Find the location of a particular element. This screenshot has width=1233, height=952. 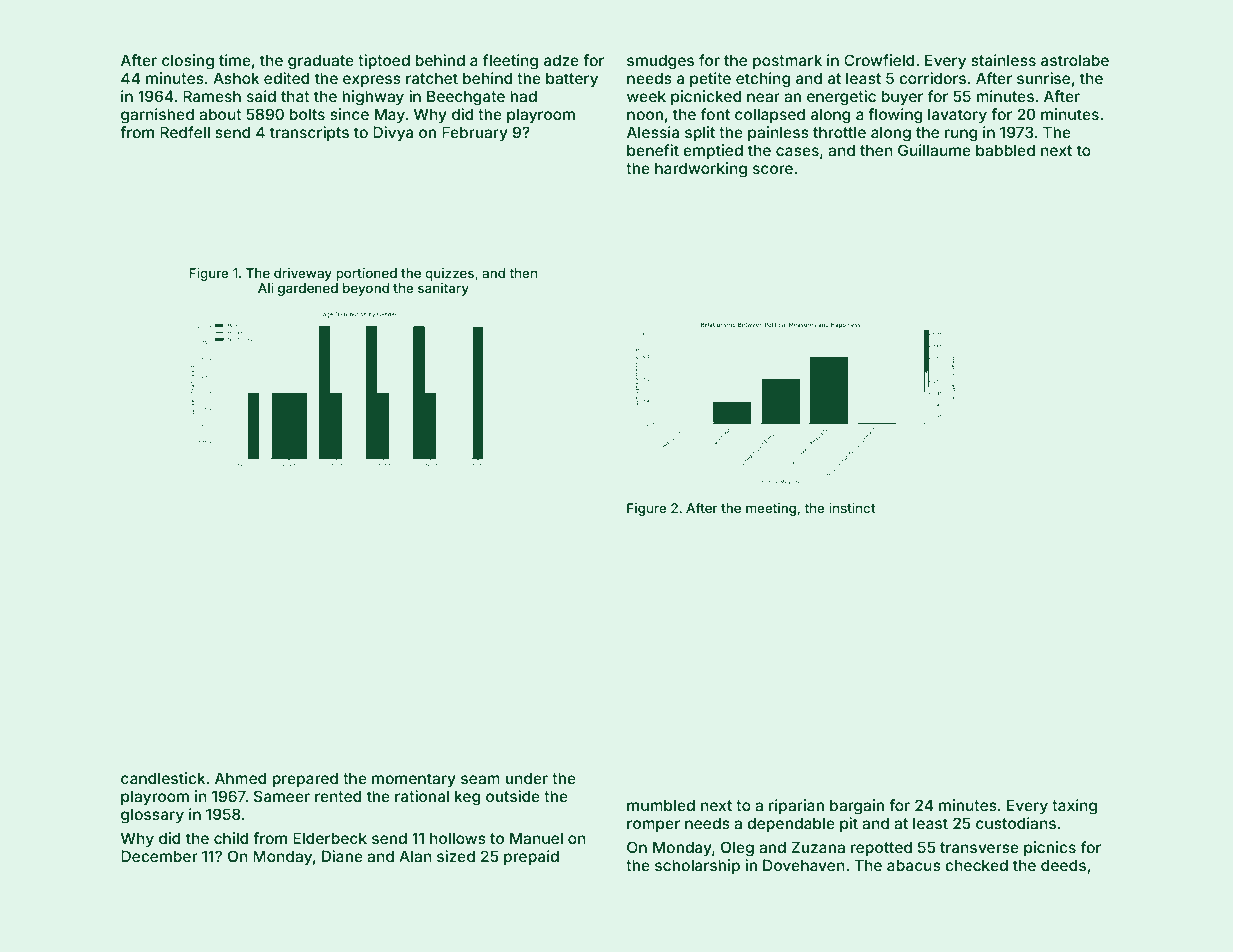

meeting is located at coordinates (771, 509).
